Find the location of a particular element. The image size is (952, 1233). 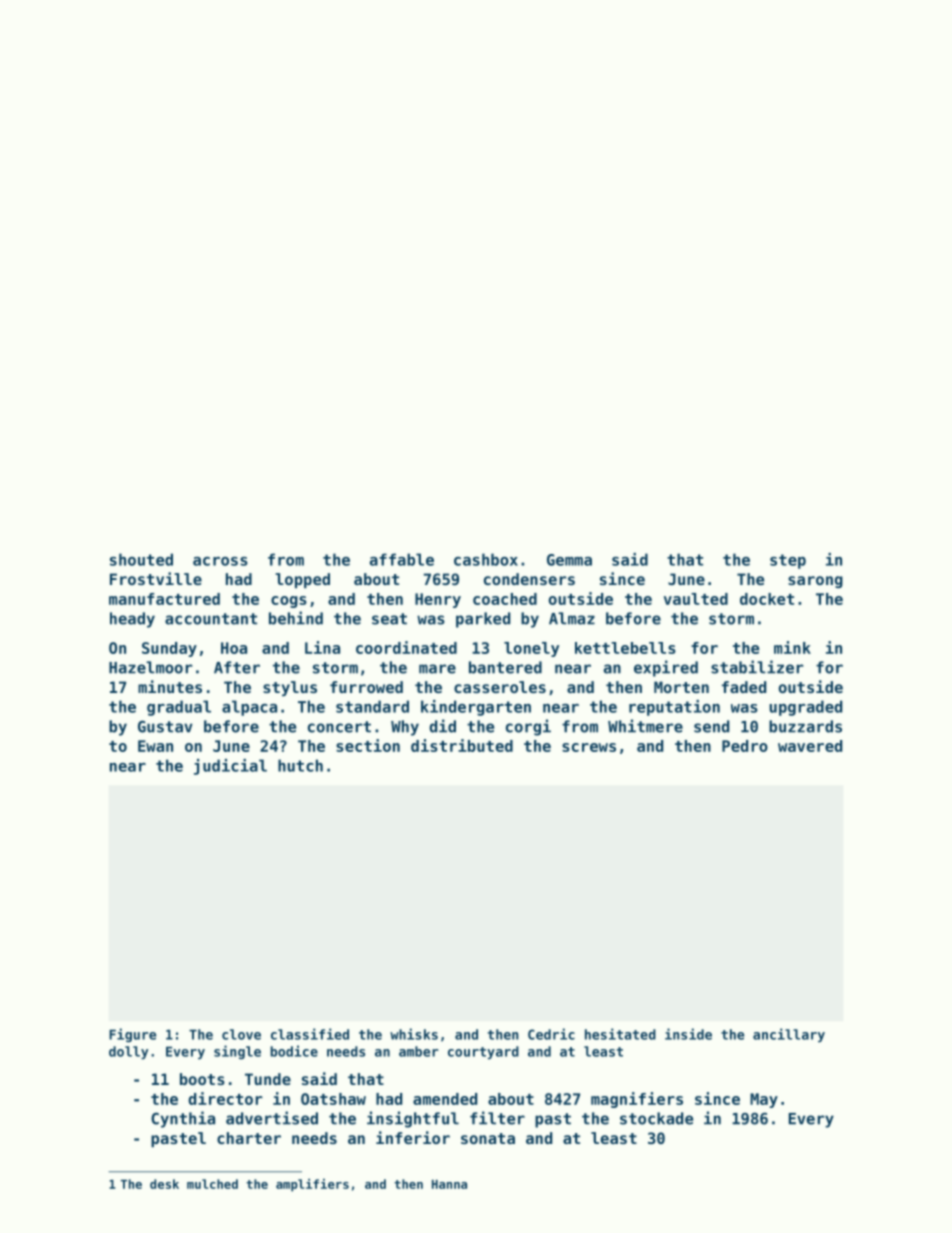

parked is located at coordinates (483, 620).
